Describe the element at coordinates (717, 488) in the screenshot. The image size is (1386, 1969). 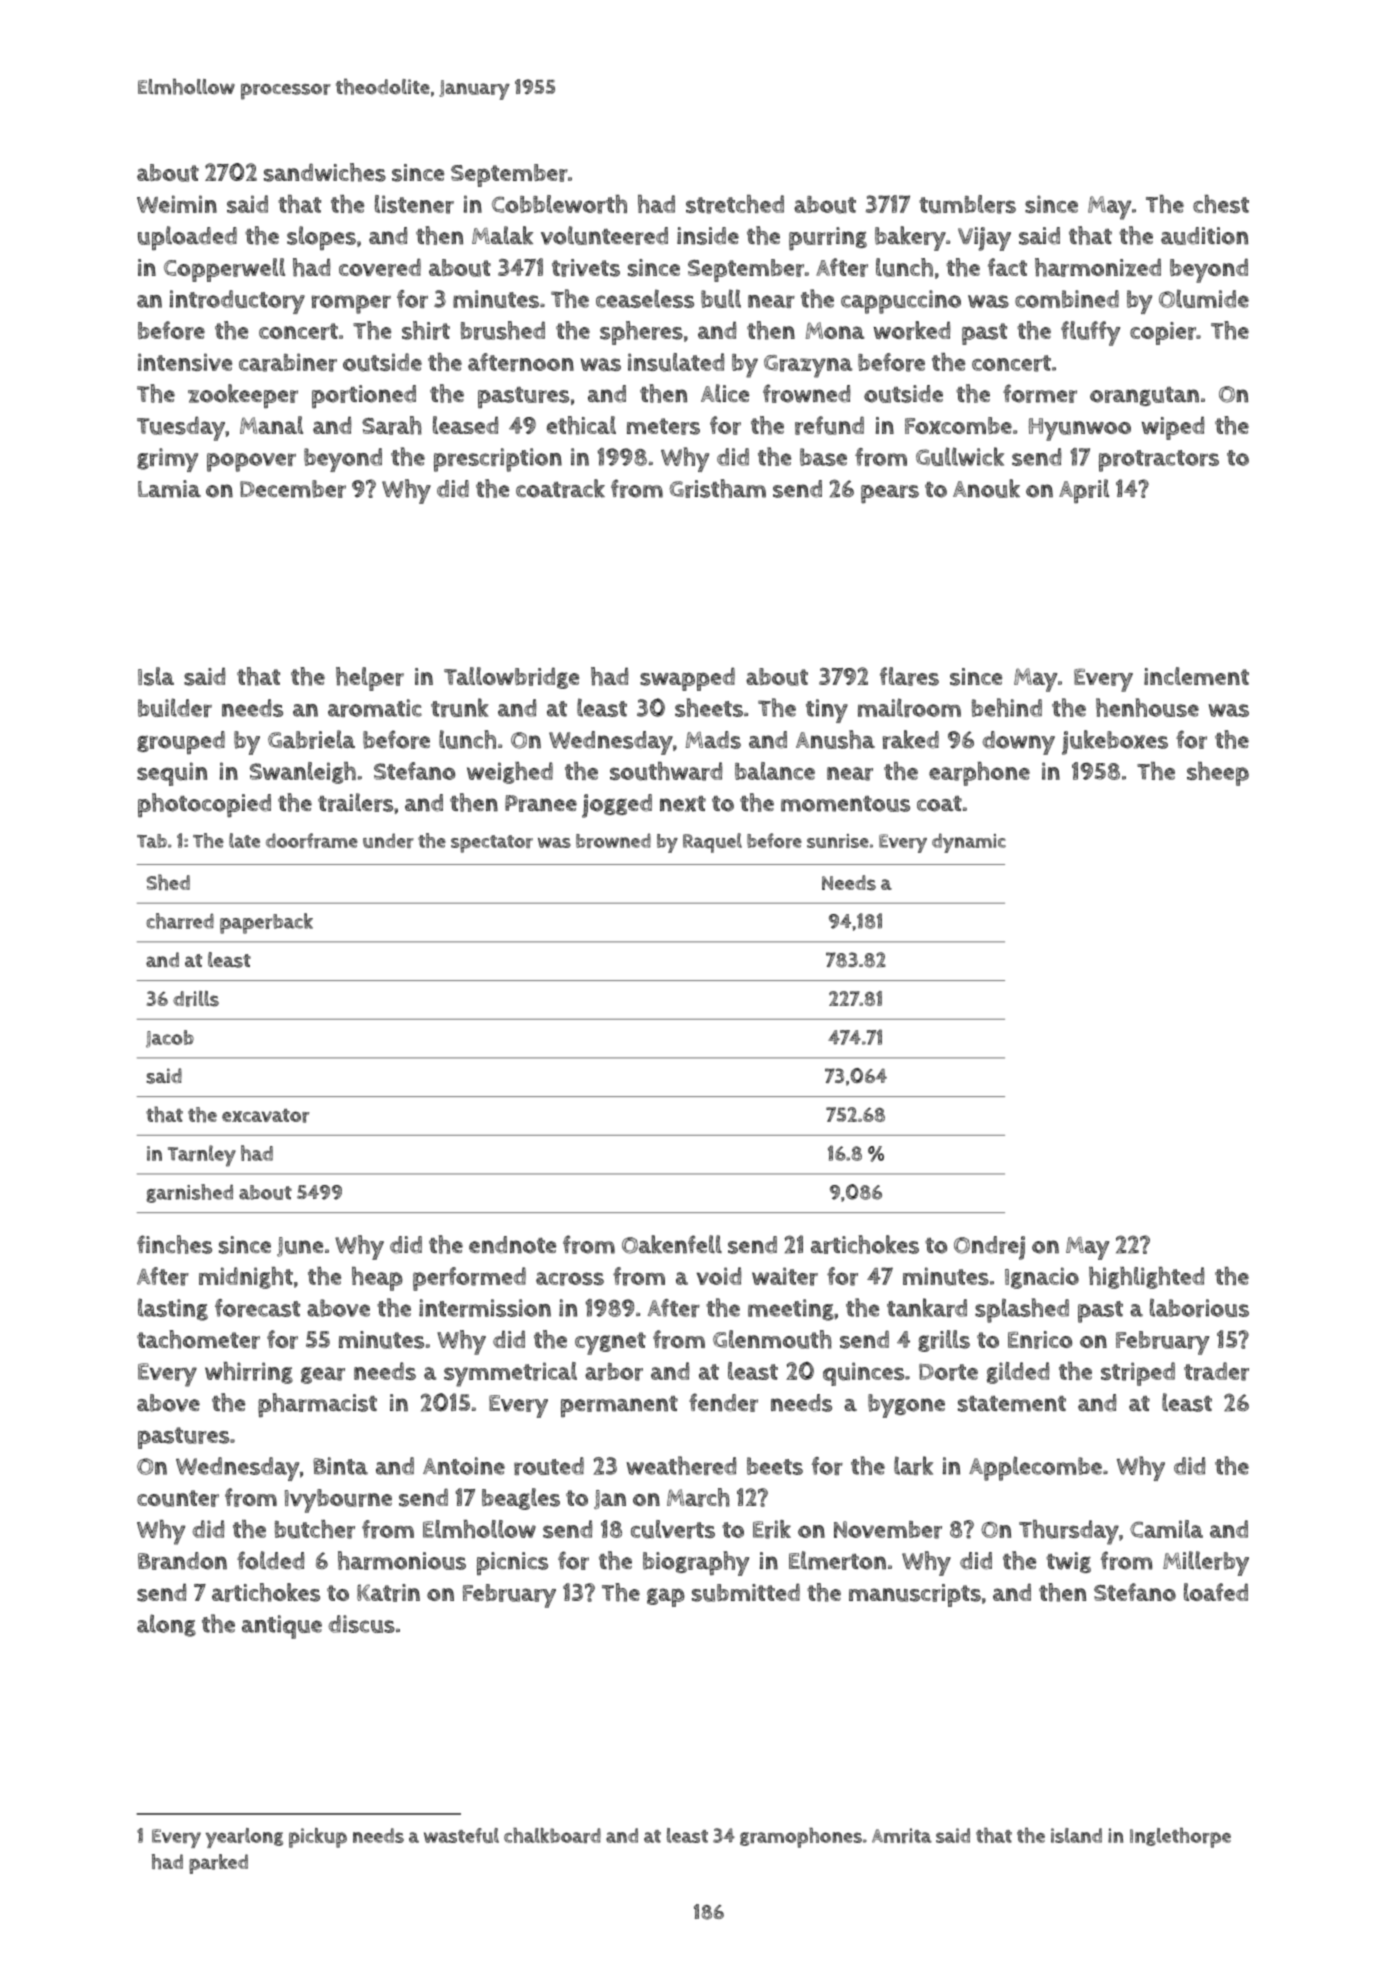
I see `Gristham` at that location.
